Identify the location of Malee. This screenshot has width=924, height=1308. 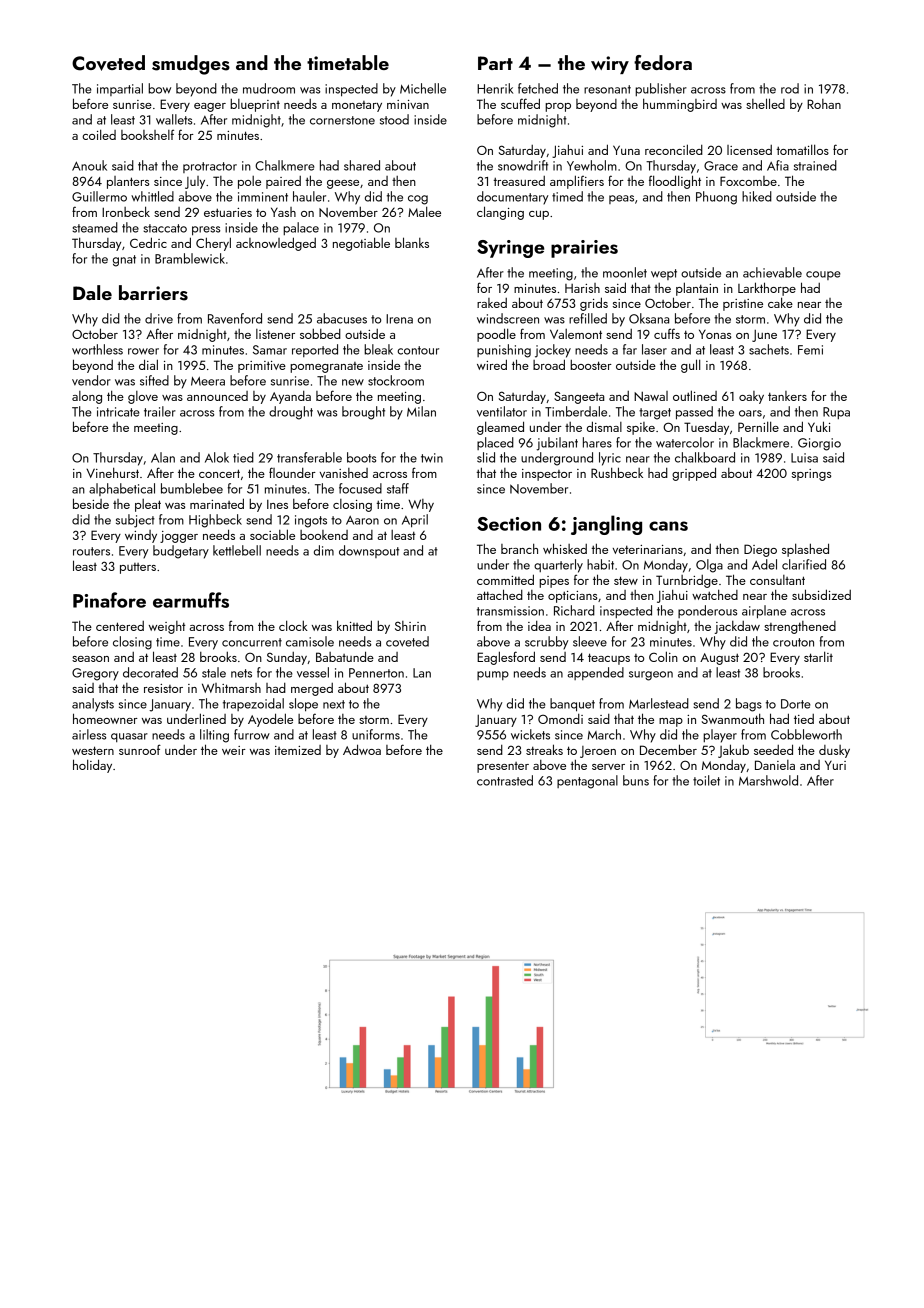
(424, 211).
